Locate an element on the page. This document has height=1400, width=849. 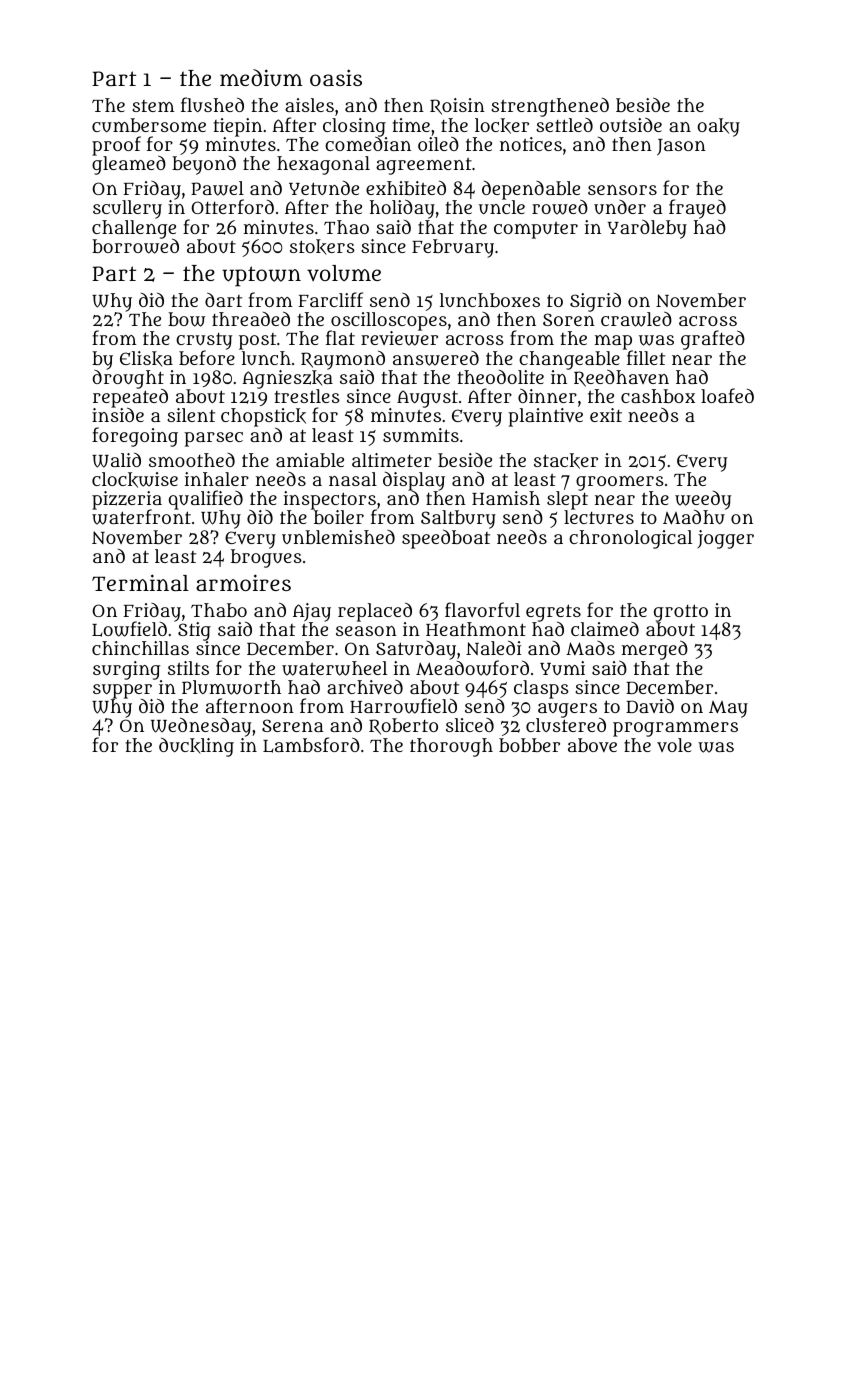
uncle is located at coordinates (502, 207).
